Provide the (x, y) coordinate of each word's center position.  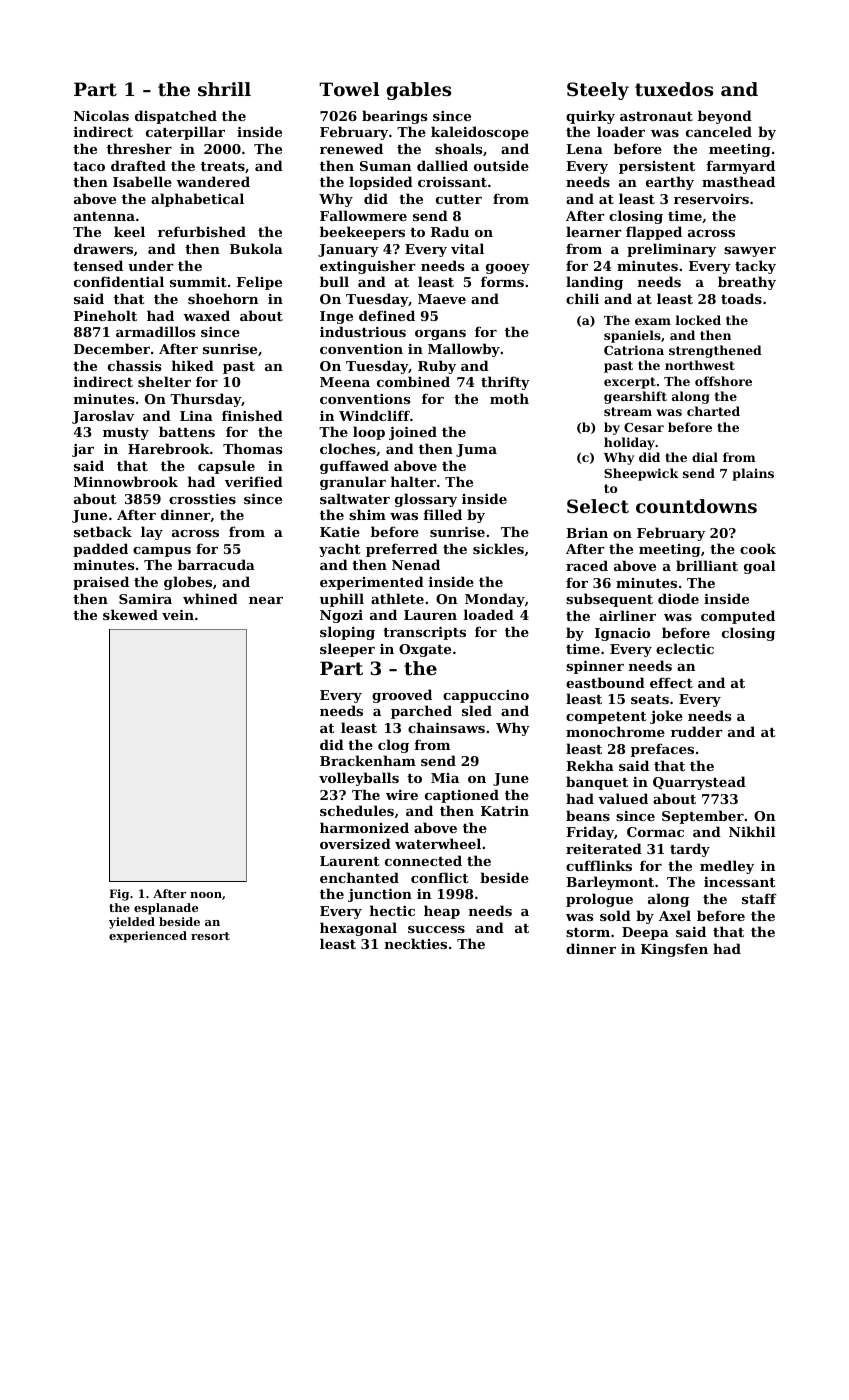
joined (413, 433)
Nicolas (101, 115)
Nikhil (752, 831)
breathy (747, 283)
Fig (119, 895)
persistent (657, 167)
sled (477, 710)
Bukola (256, 248)
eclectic (685, 648)
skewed (130, 614)
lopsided (381, 183)
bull (334, 281)
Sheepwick (641, 474)
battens (187, 431)
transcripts (424, 633)
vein (178, 615)
